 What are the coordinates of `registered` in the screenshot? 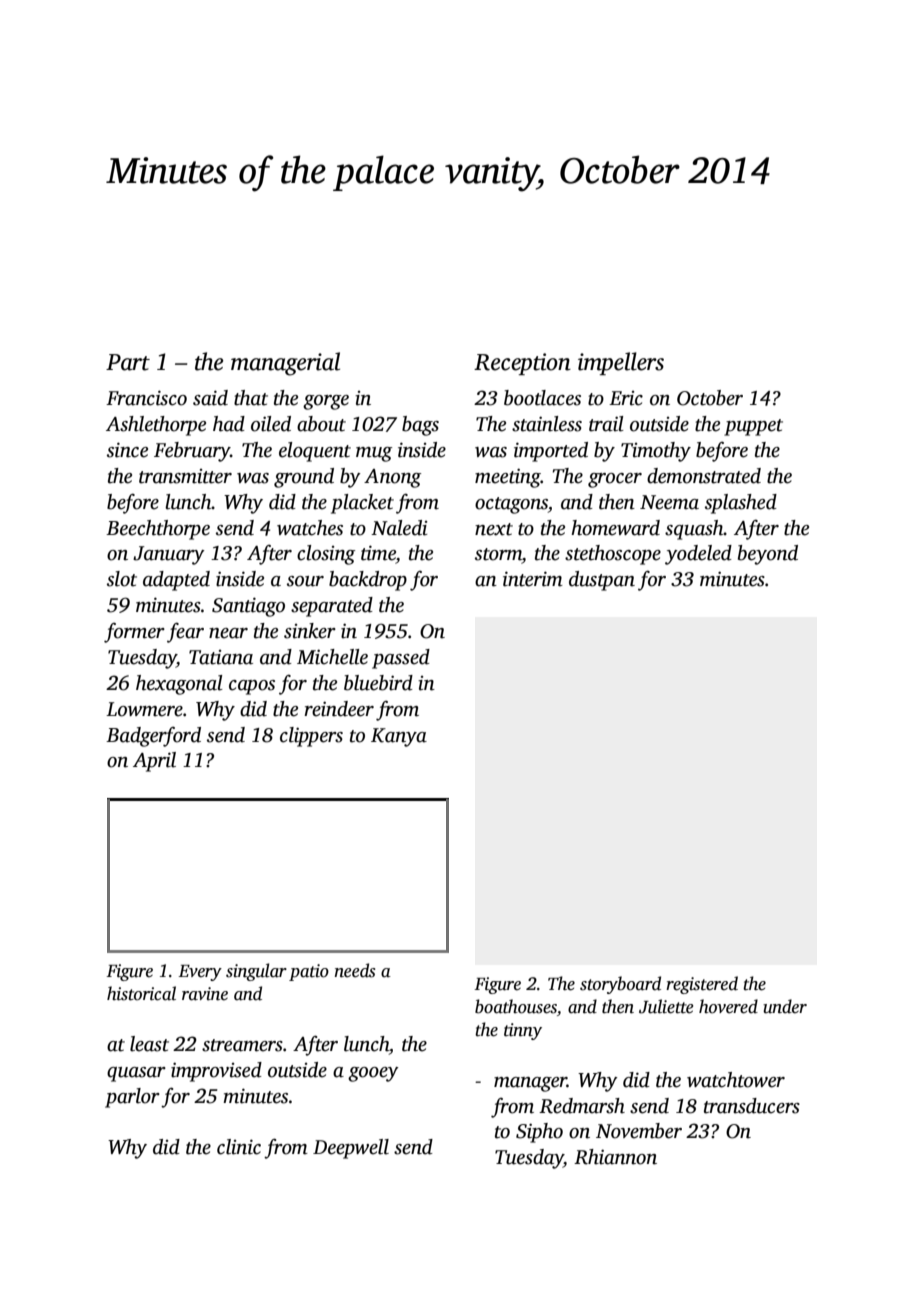 It's located at (702, 985).
